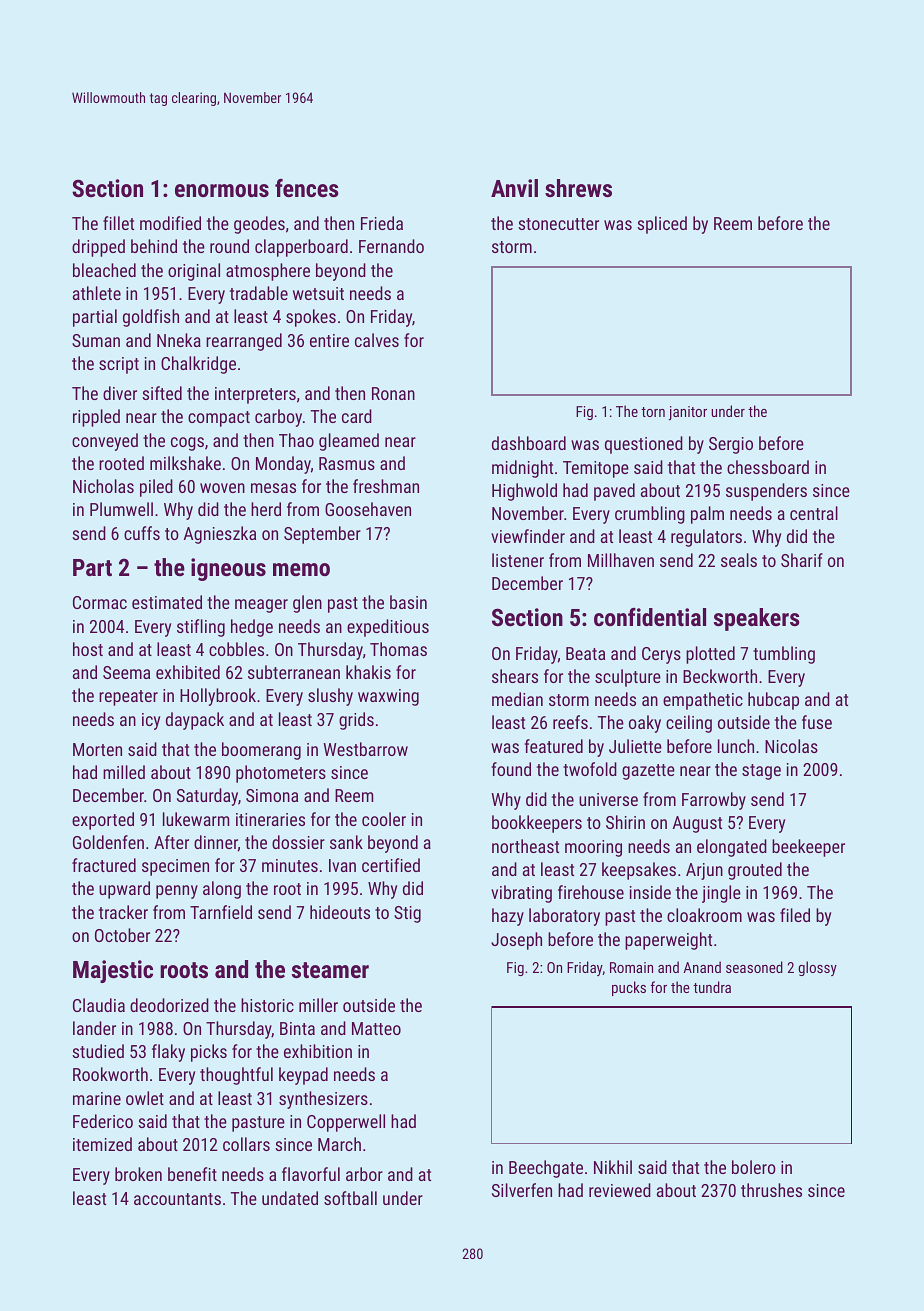  What do you see at coordinates (246, 1144) in the image?
I see `collars` at bounding box center [246, 1144].
